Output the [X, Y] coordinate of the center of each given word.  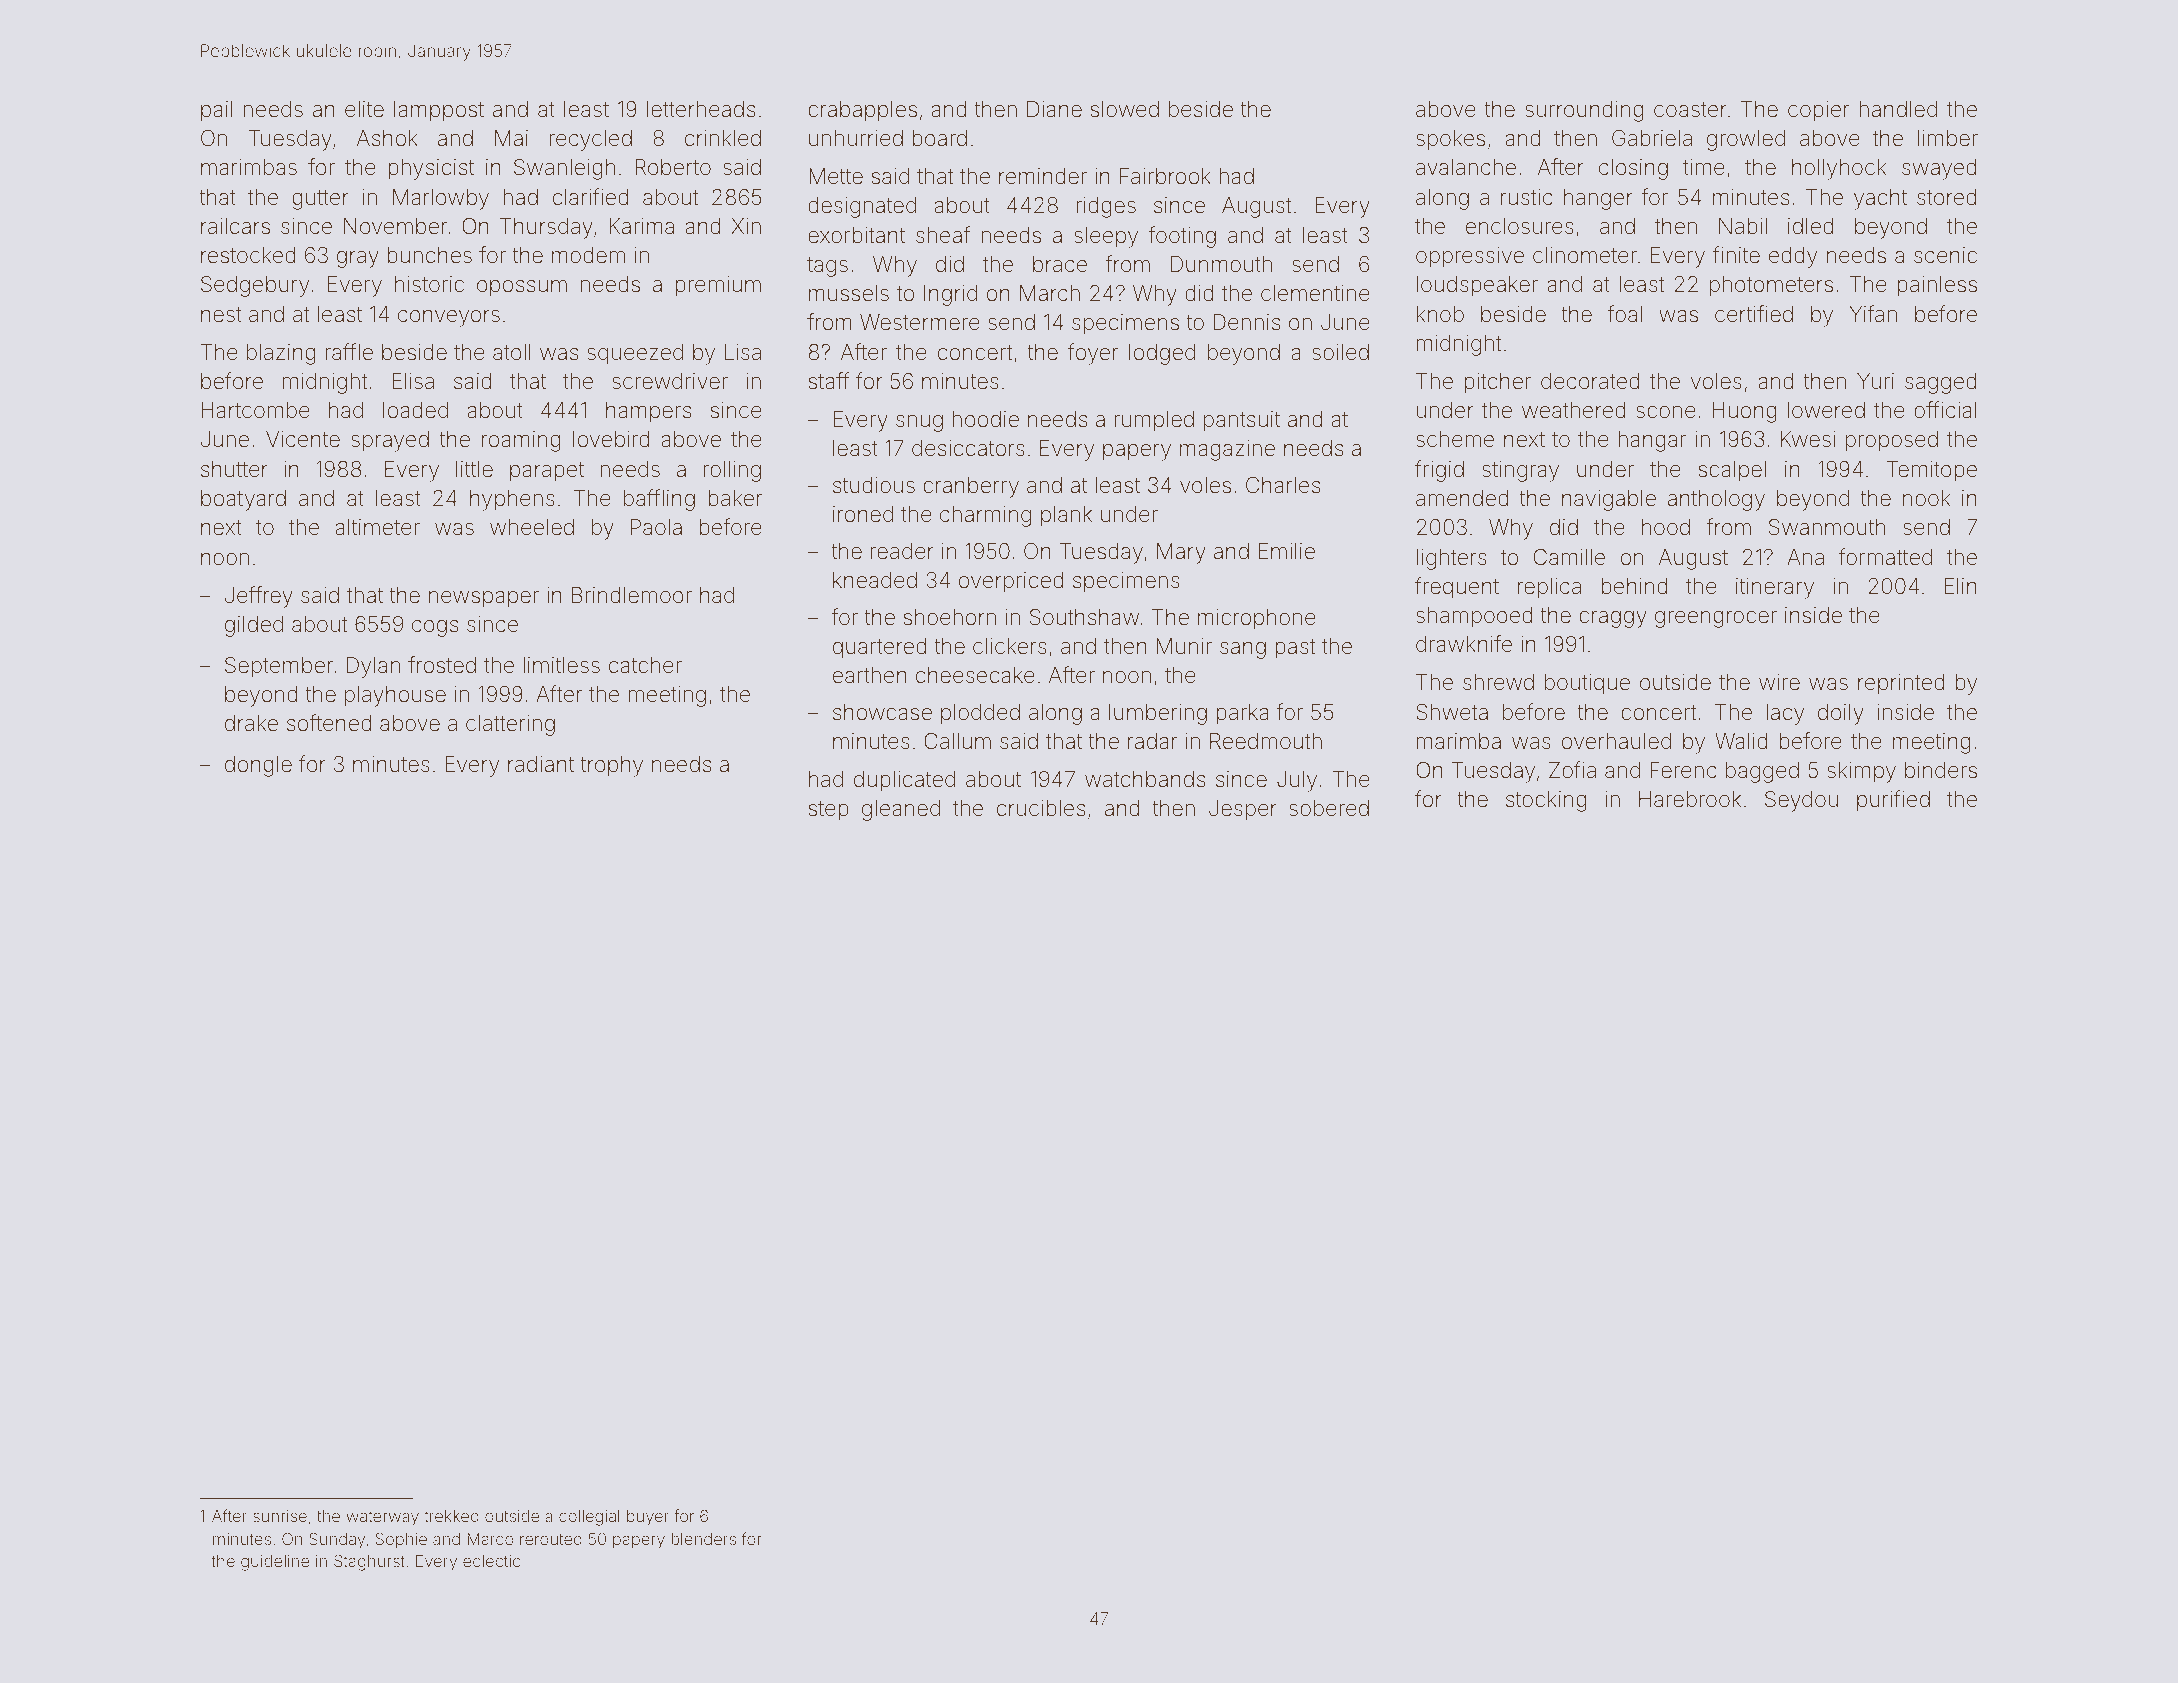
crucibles [1041, 808]
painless [1937, 286]
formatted [1885, 557]
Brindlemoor [632, 595]
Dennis [1246, 322]
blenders [703, 1539]
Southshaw [1084, 617]
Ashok [387, 138]
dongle [258, 766]
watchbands [1145, 779]
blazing [281, 354]
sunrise [280, 1516]
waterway [382, 1518]
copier [1818, 111]
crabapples [862, 111]
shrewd [1498, 682]
